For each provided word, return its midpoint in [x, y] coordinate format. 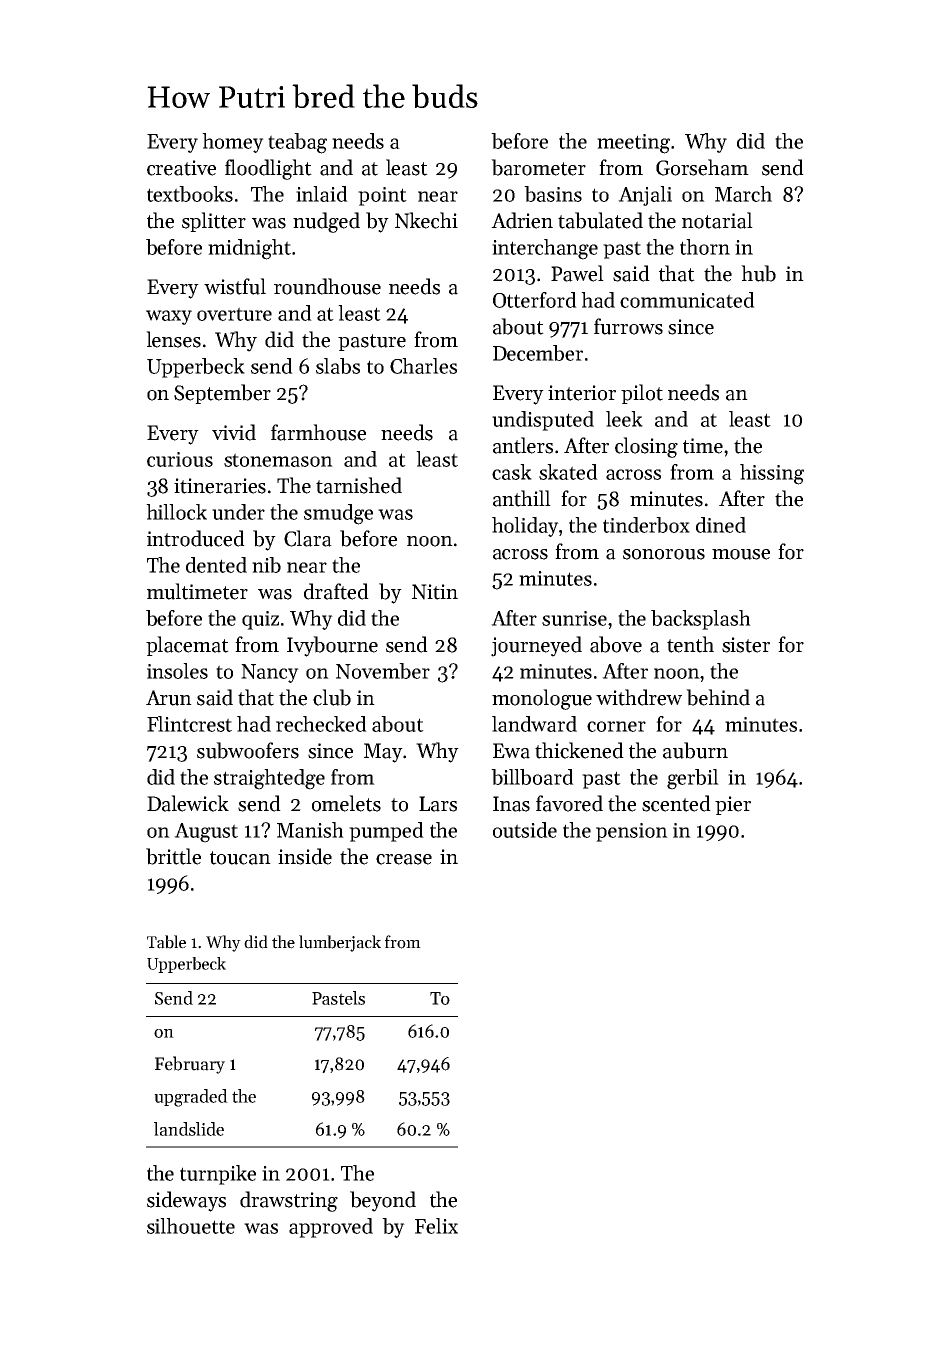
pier [733, 805]
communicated [687, 300]
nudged [326, 222]
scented [676, 803]
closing [646, 447]
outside [525, 830]
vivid [234, 432]
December [538, 353]
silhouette [191, 1226]
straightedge [269, 779]
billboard [532, 777]
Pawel [577, 273]
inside [305, 856]
